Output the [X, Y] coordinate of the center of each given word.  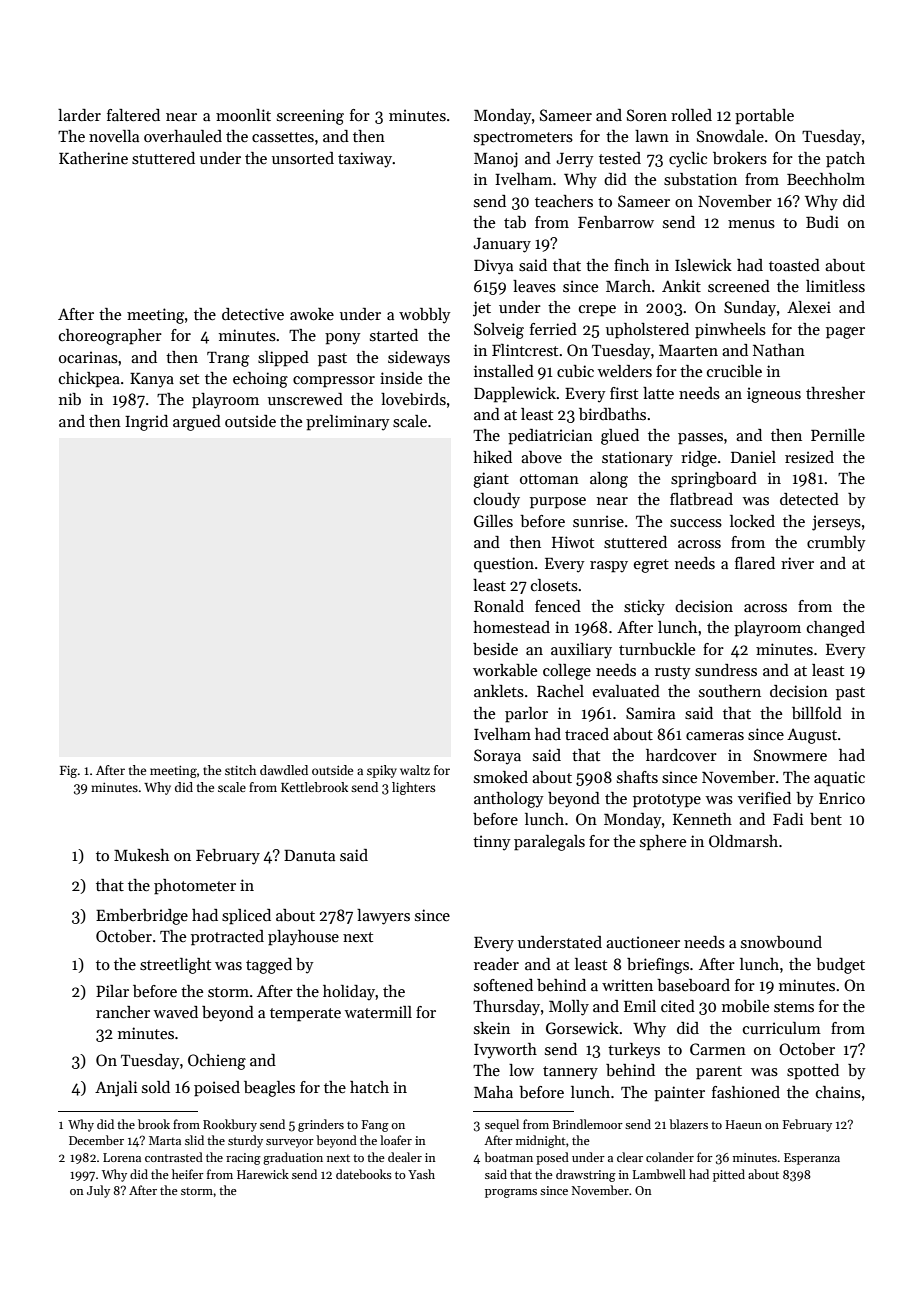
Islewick [703, 265]
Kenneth [702, 819]
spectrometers [523, 139]
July [98, 1191]
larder [79, 115]
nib [70, 399]
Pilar [112, 991]
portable [764, 117]
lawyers [383, 917]
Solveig [499, 331]
